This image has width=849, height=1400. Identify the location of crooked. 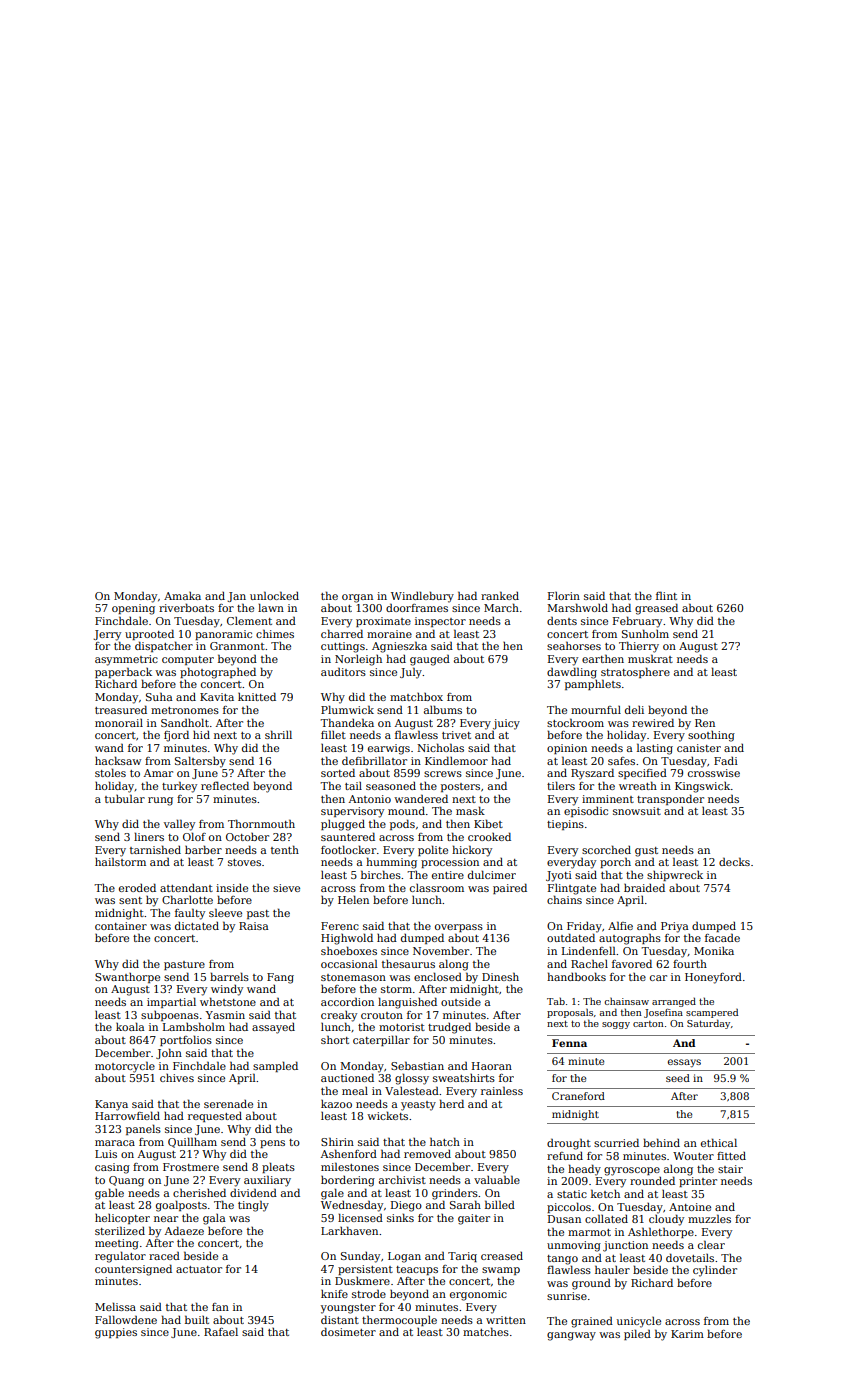
(489, 836).
